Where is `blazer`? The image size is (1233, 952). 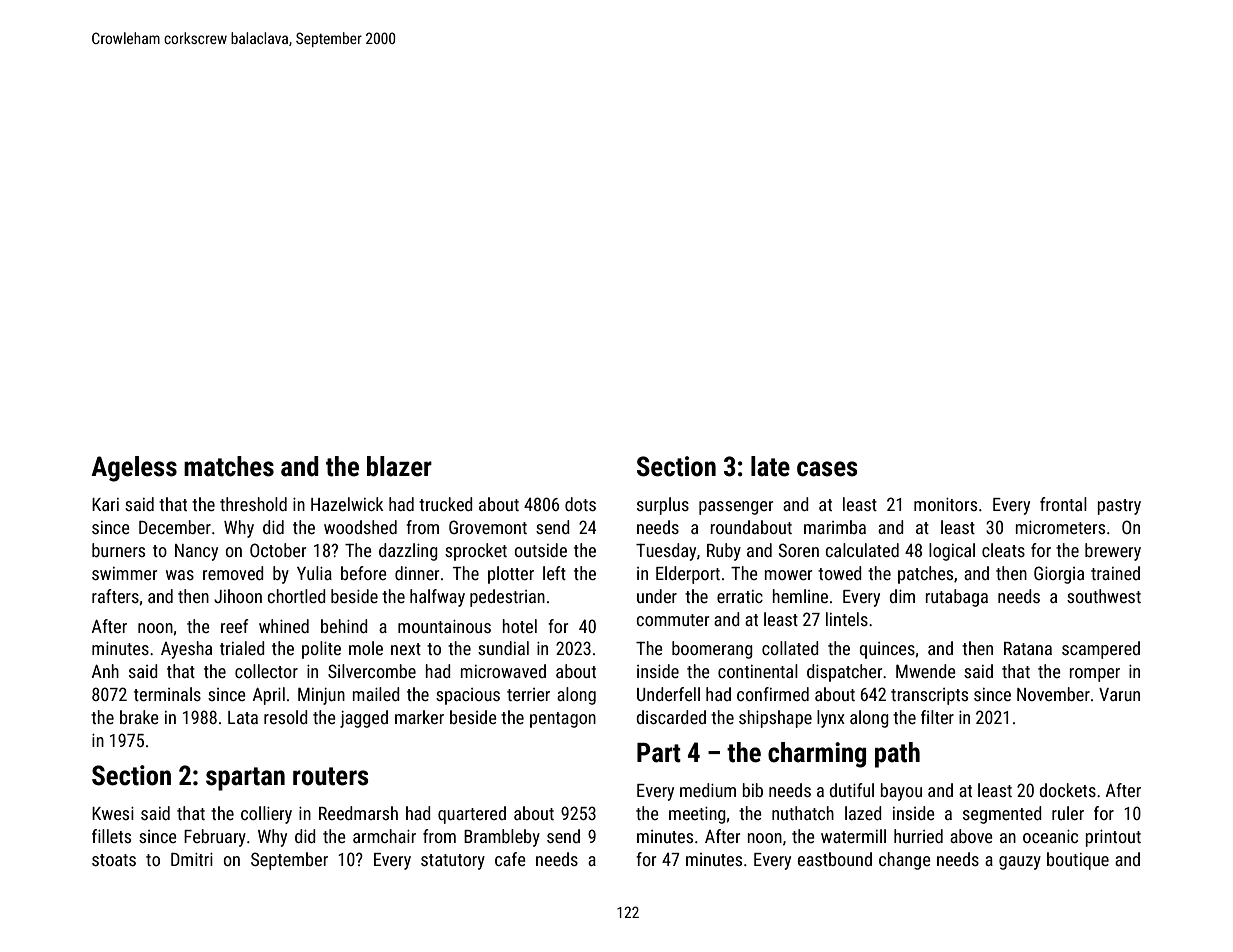
blazer is located at coordinates (399, 466).
